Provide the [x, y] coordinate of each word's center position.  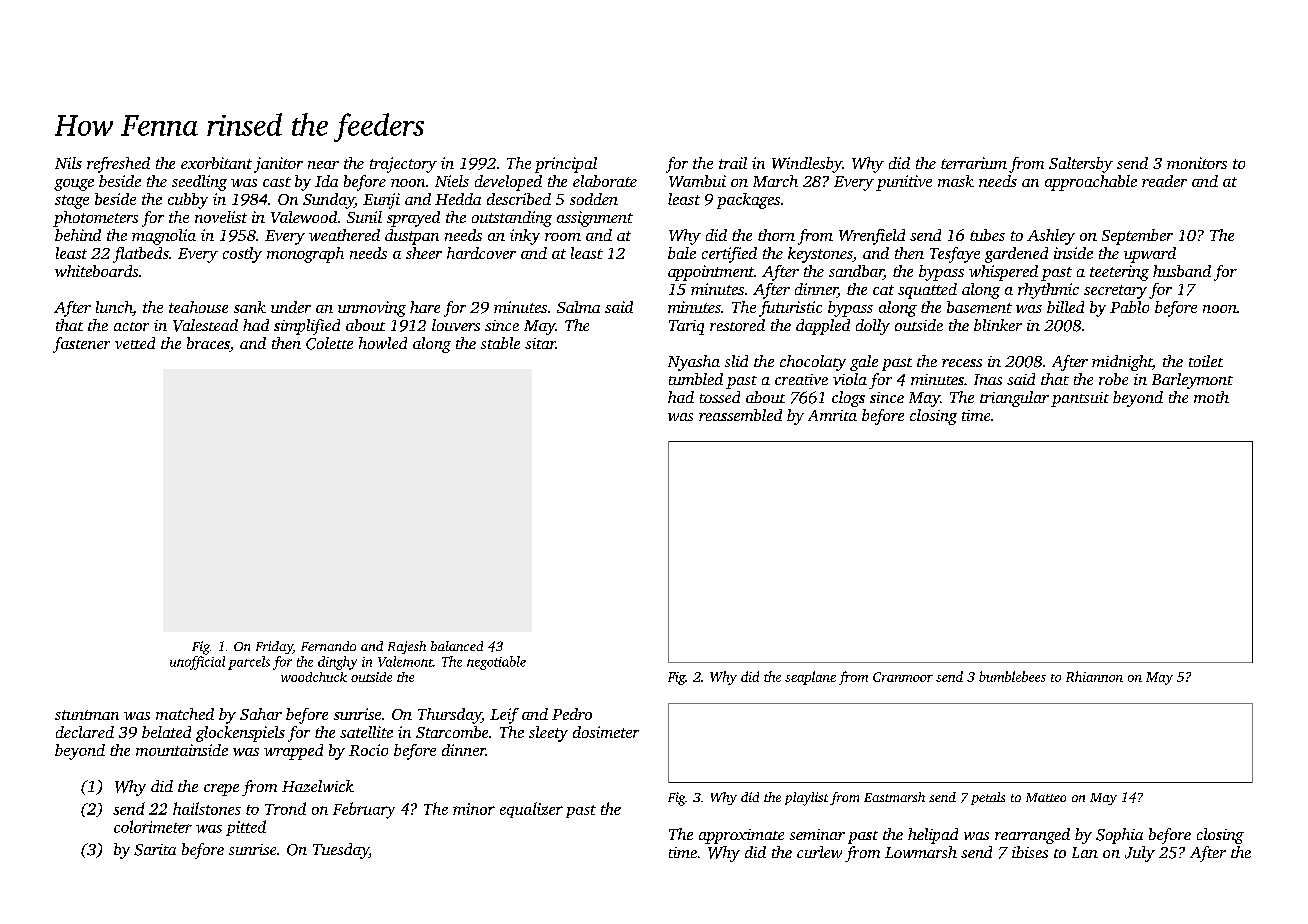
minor [474, 809]
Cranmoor [903, 677]
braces [208, 344]
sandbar [856, 272]
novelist [221, 217]
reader [1164, 181]
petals [988, 798]
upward [1150, 255]
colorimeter [153, 826]
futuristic [790, 309]
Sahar [261, 714]
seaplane [810, 678]
